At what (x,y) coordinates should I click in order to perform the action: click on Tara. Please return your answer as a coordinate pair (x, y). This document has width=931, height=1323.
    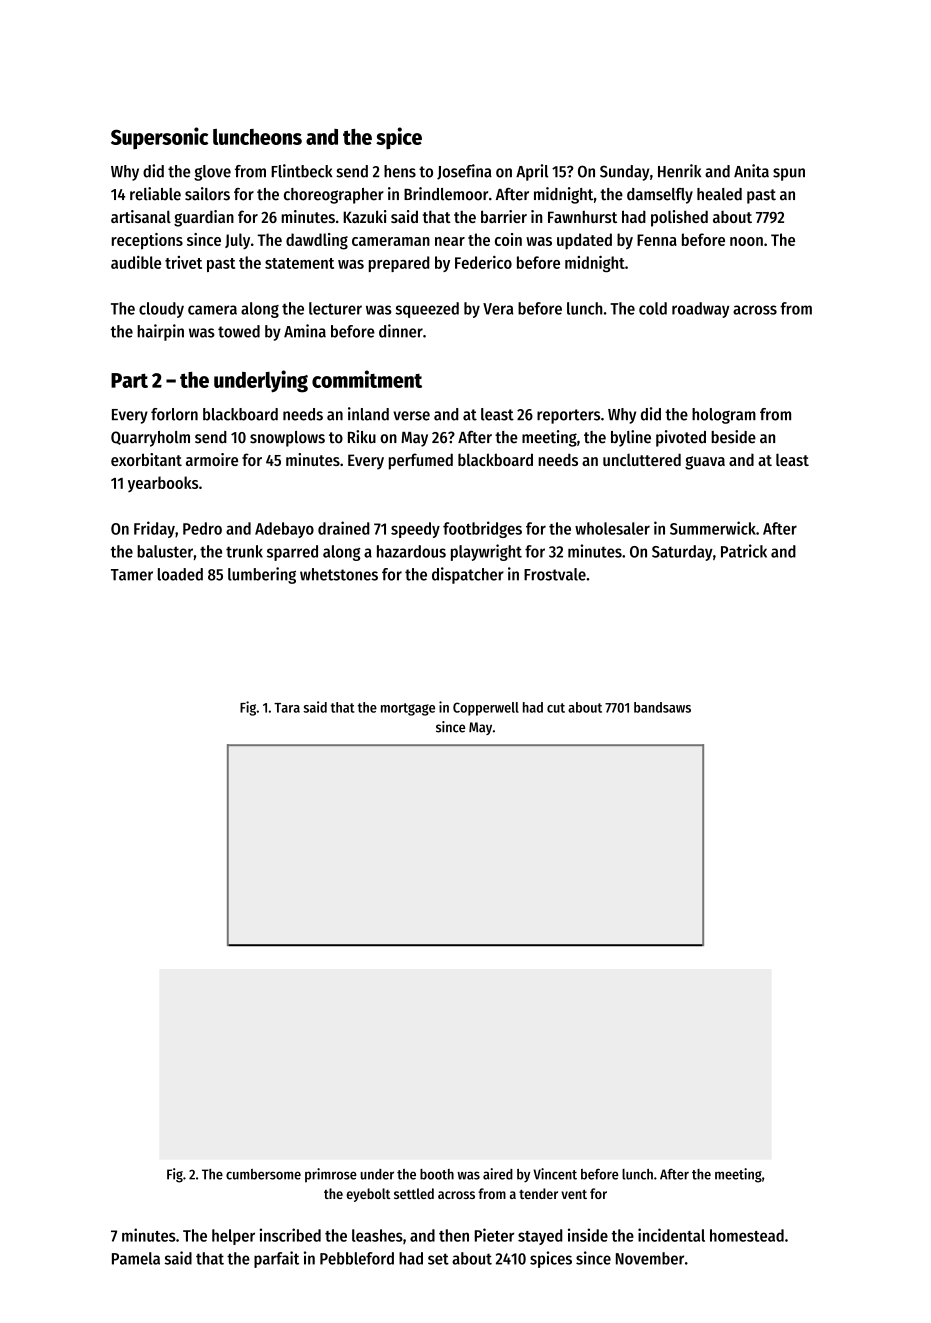
    Looking at the image, I should click on (287, 708).
